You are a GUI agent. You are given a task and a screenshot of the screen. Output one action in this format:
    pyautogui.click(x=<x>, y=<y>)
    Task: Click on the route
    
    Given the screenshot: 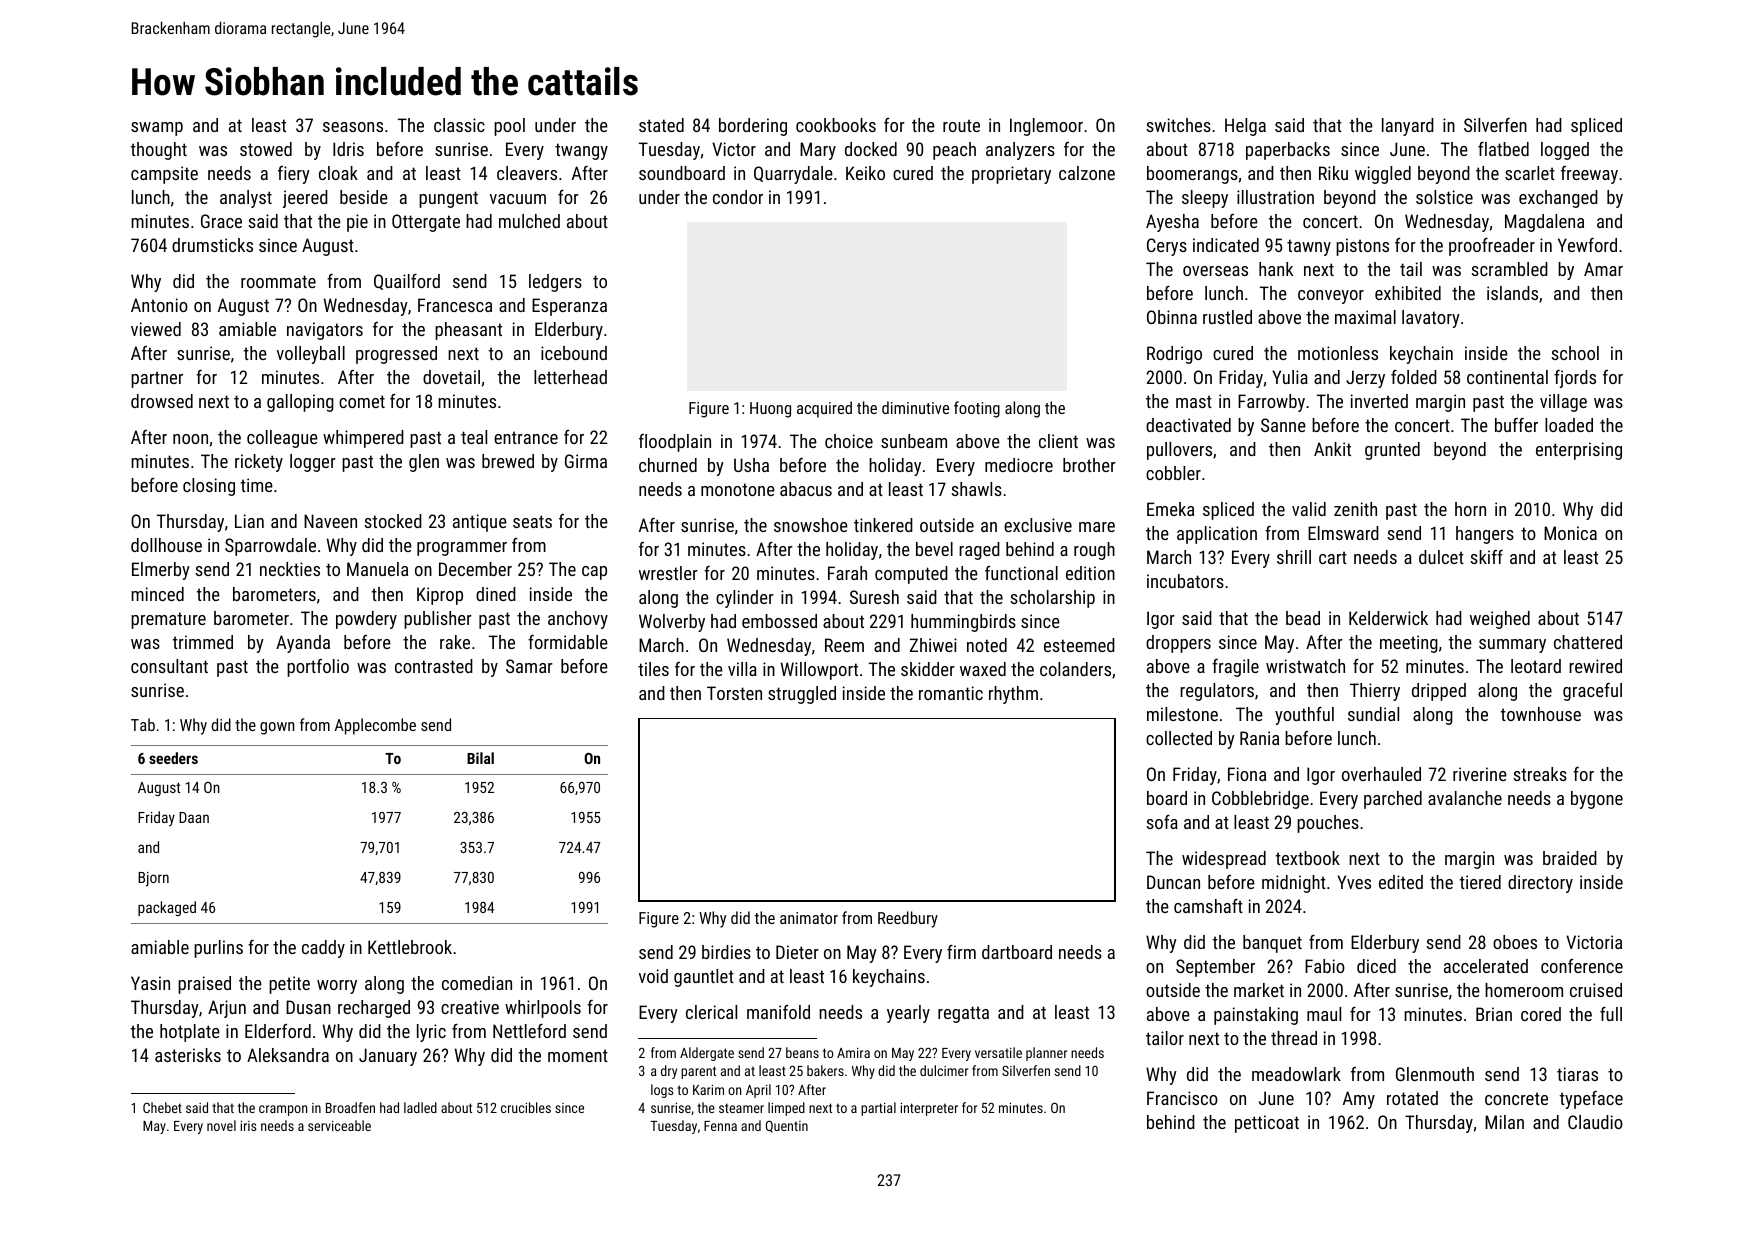 What is the action you would take?
    pyautogui.click(x=961, y=125)
